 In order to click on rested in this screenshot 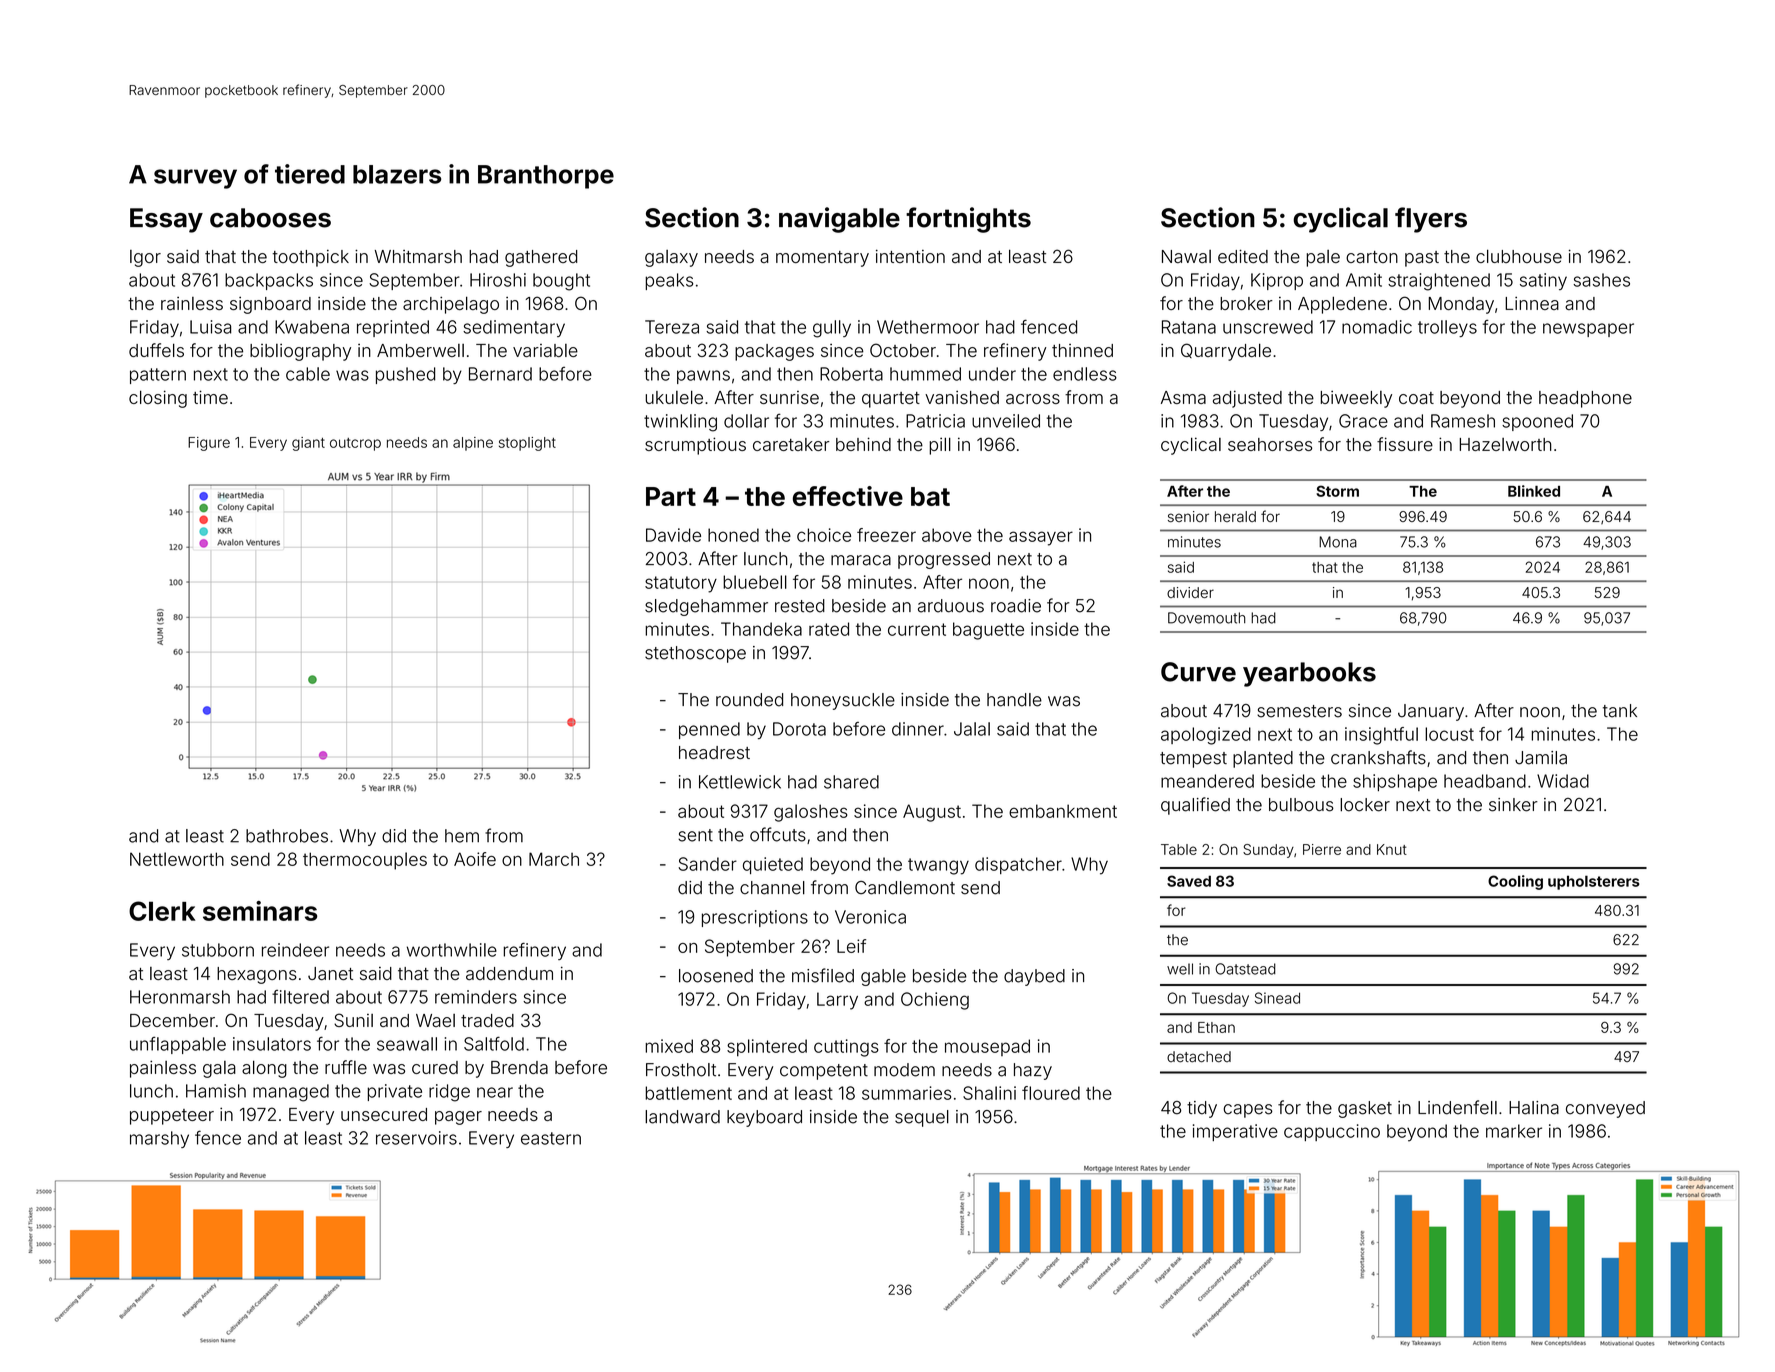, I will do `click(800, 606)`.
